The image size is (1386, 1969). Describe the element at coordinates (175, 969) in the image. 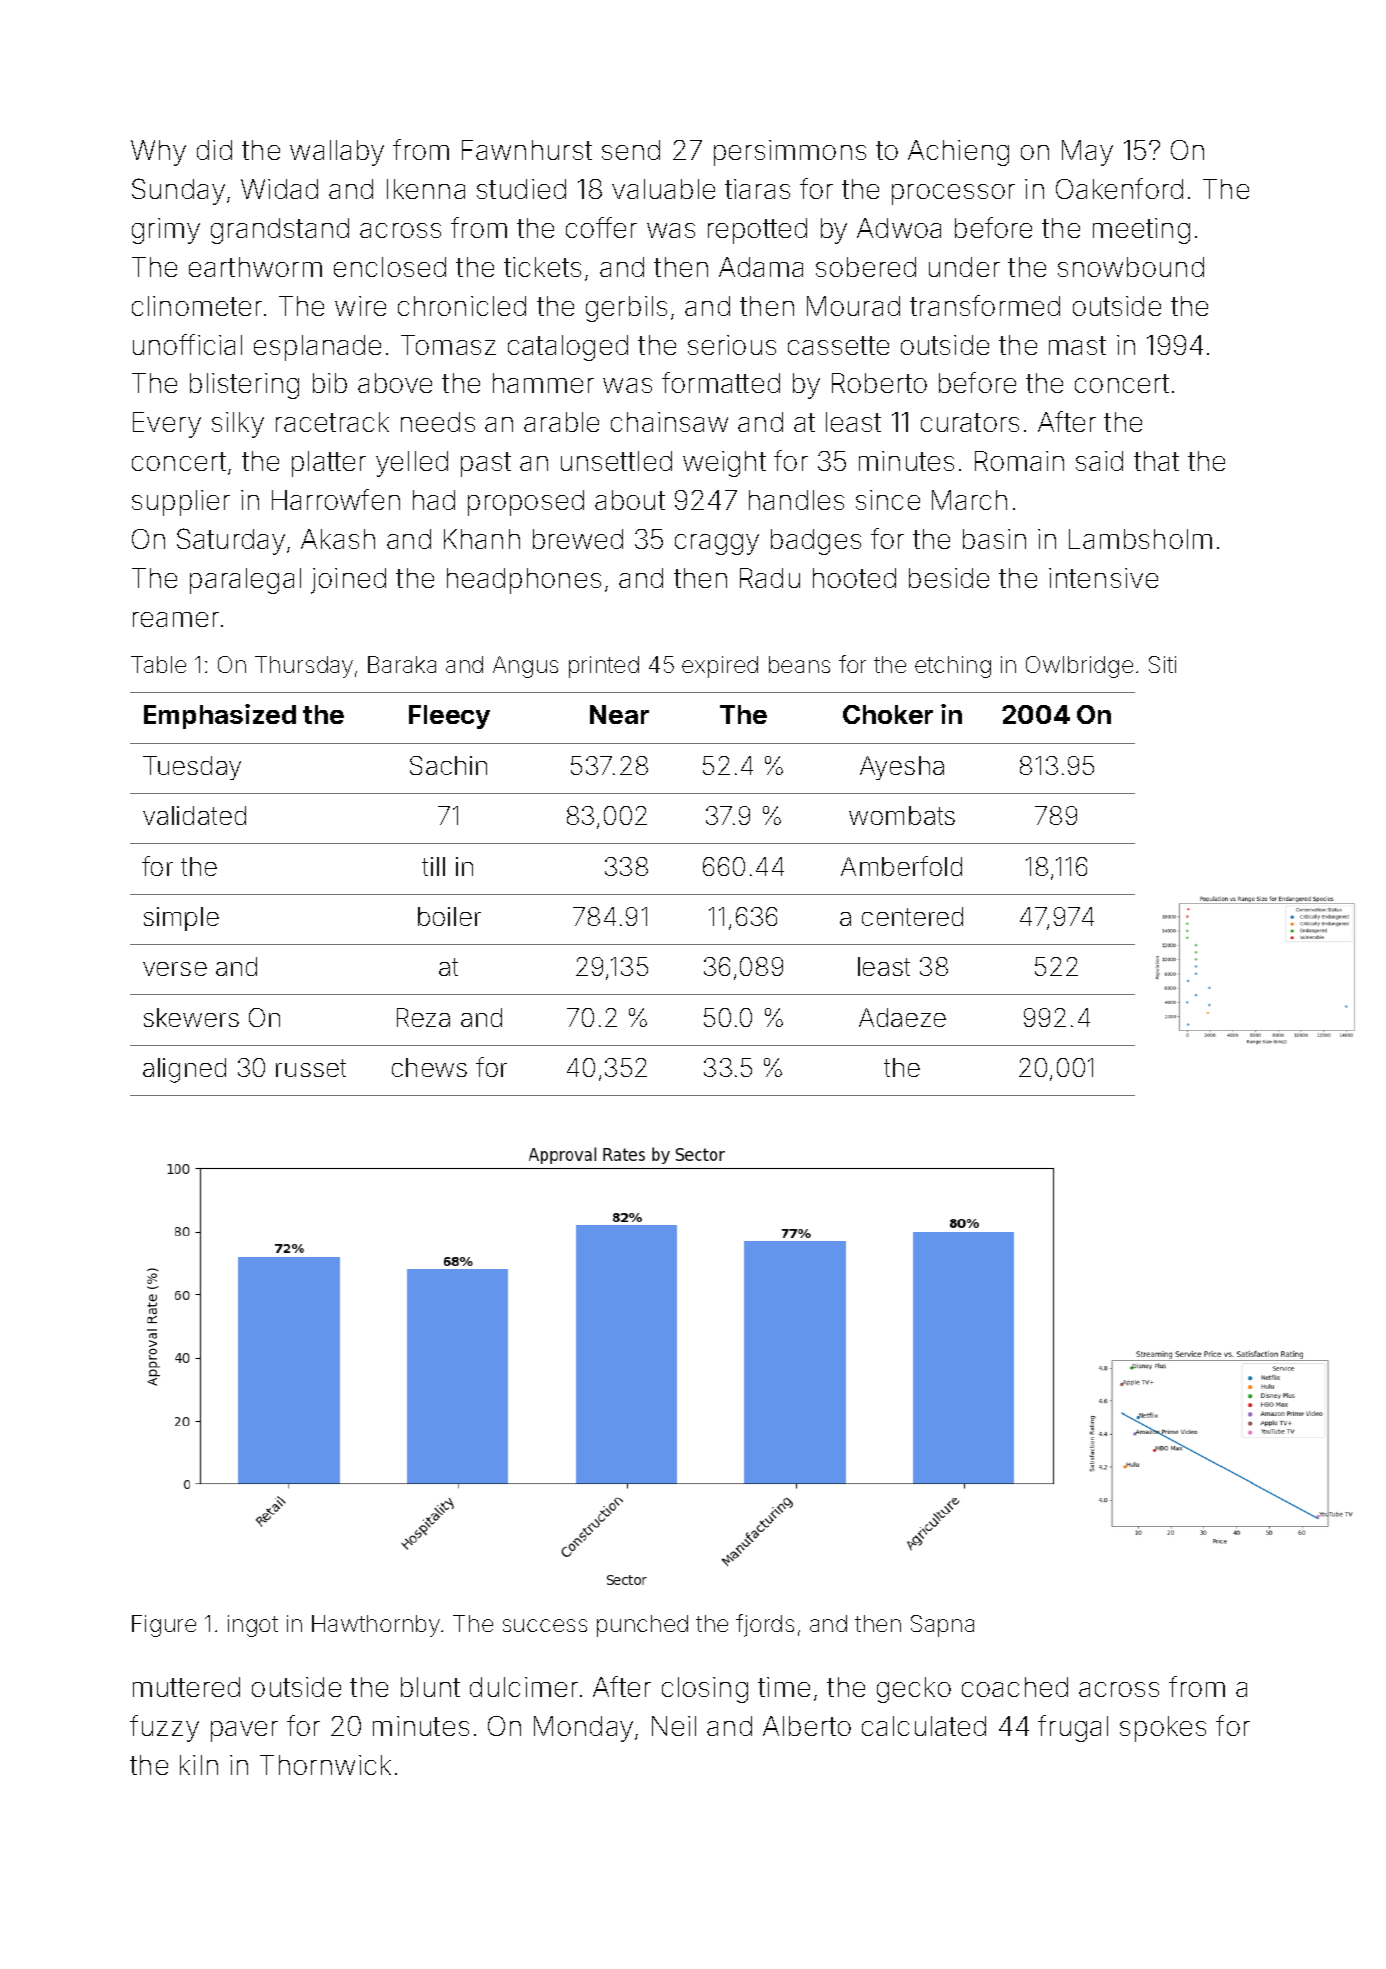

I see `verse` at that location.
